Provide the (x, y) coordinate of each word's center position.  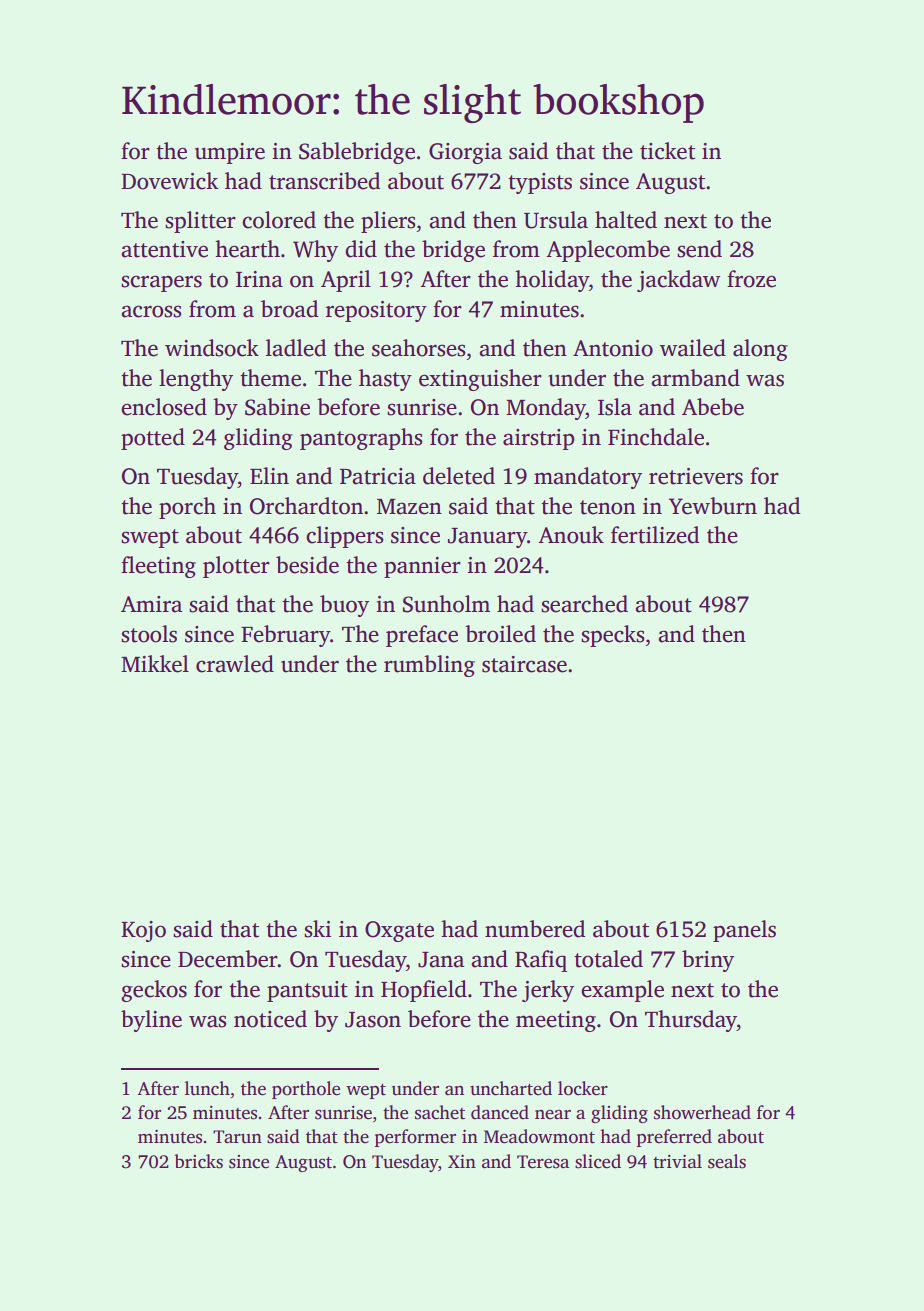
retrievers (696, 476)
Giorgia (465, 153)
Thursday (691, 1021)
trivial (677, 1161)
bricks (198, 1161)
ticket (667, 151)
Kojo (143, 931)
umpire (230, 153)
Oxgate (399, 931)
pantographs (361, 439)
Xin (462, 1161)
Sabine (277, 407)
